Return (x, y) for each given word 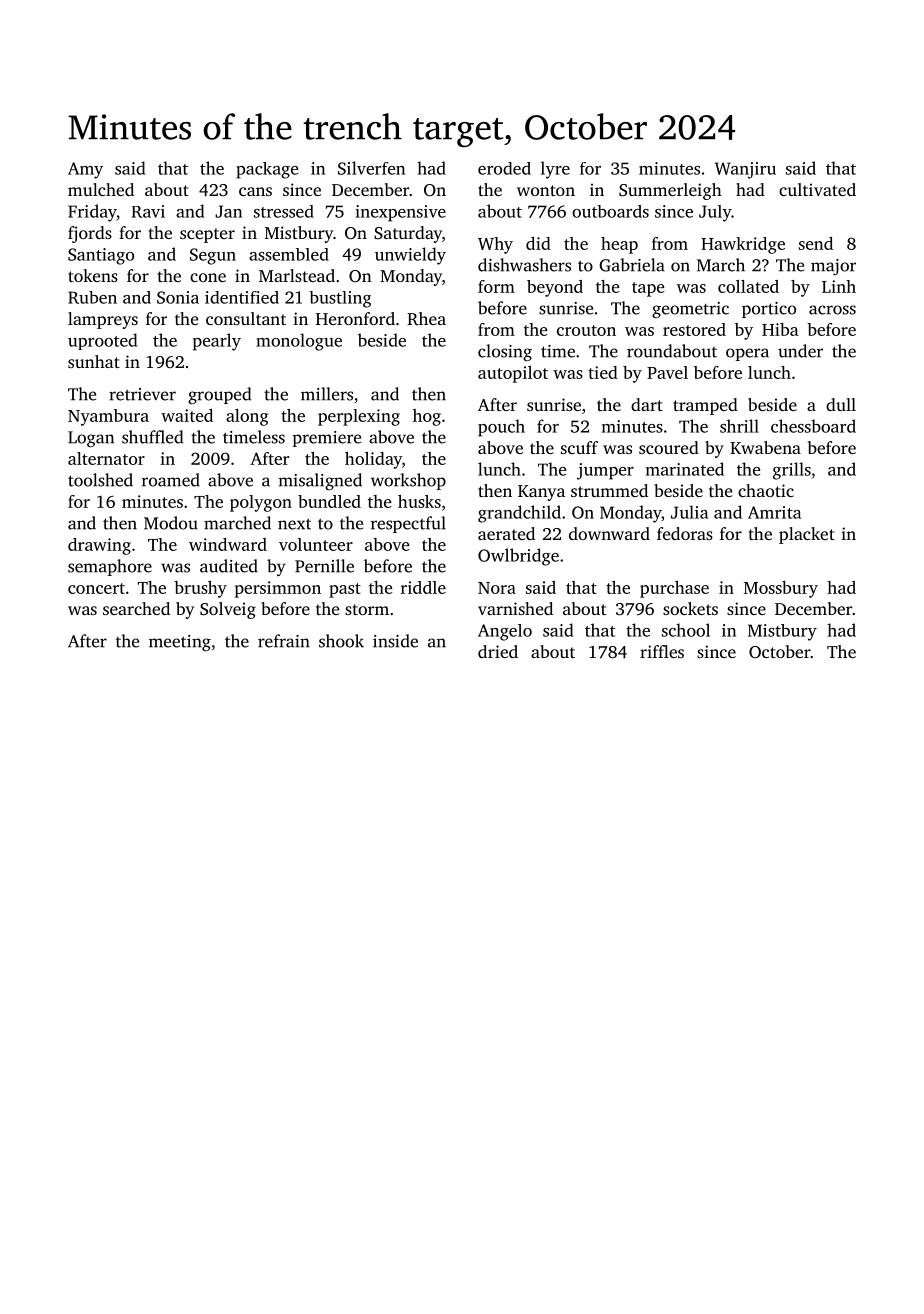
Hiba (780, 329)
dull (841, 404)
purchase (674, 589)
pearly (217, 342)
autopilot (513, 374)
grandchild (519, 514)
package (267, 170)
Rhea (426, 318)
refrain (284, 641)
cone (208, 277)
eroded (504, 168)
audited (229, 566)
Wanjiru (745, 170)
